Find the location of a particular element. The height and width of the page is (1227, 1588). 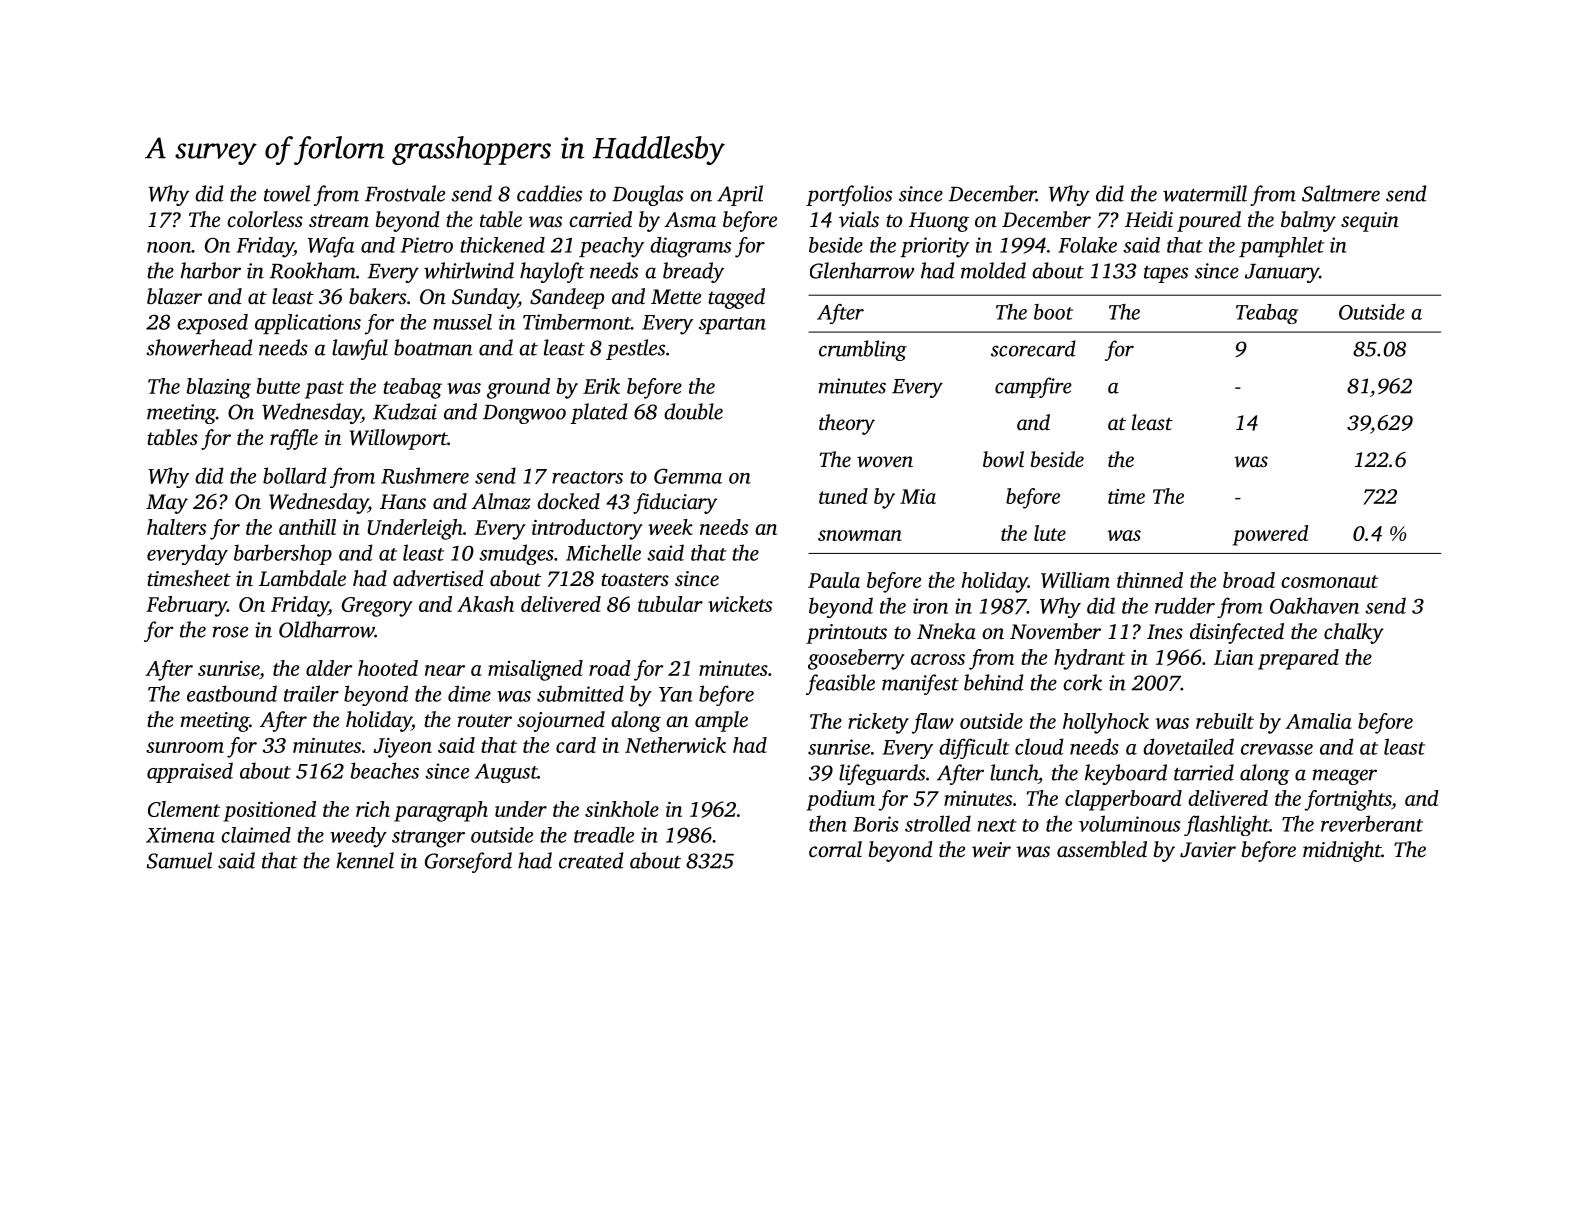

Javier is located at coordinates (1208, 850).
